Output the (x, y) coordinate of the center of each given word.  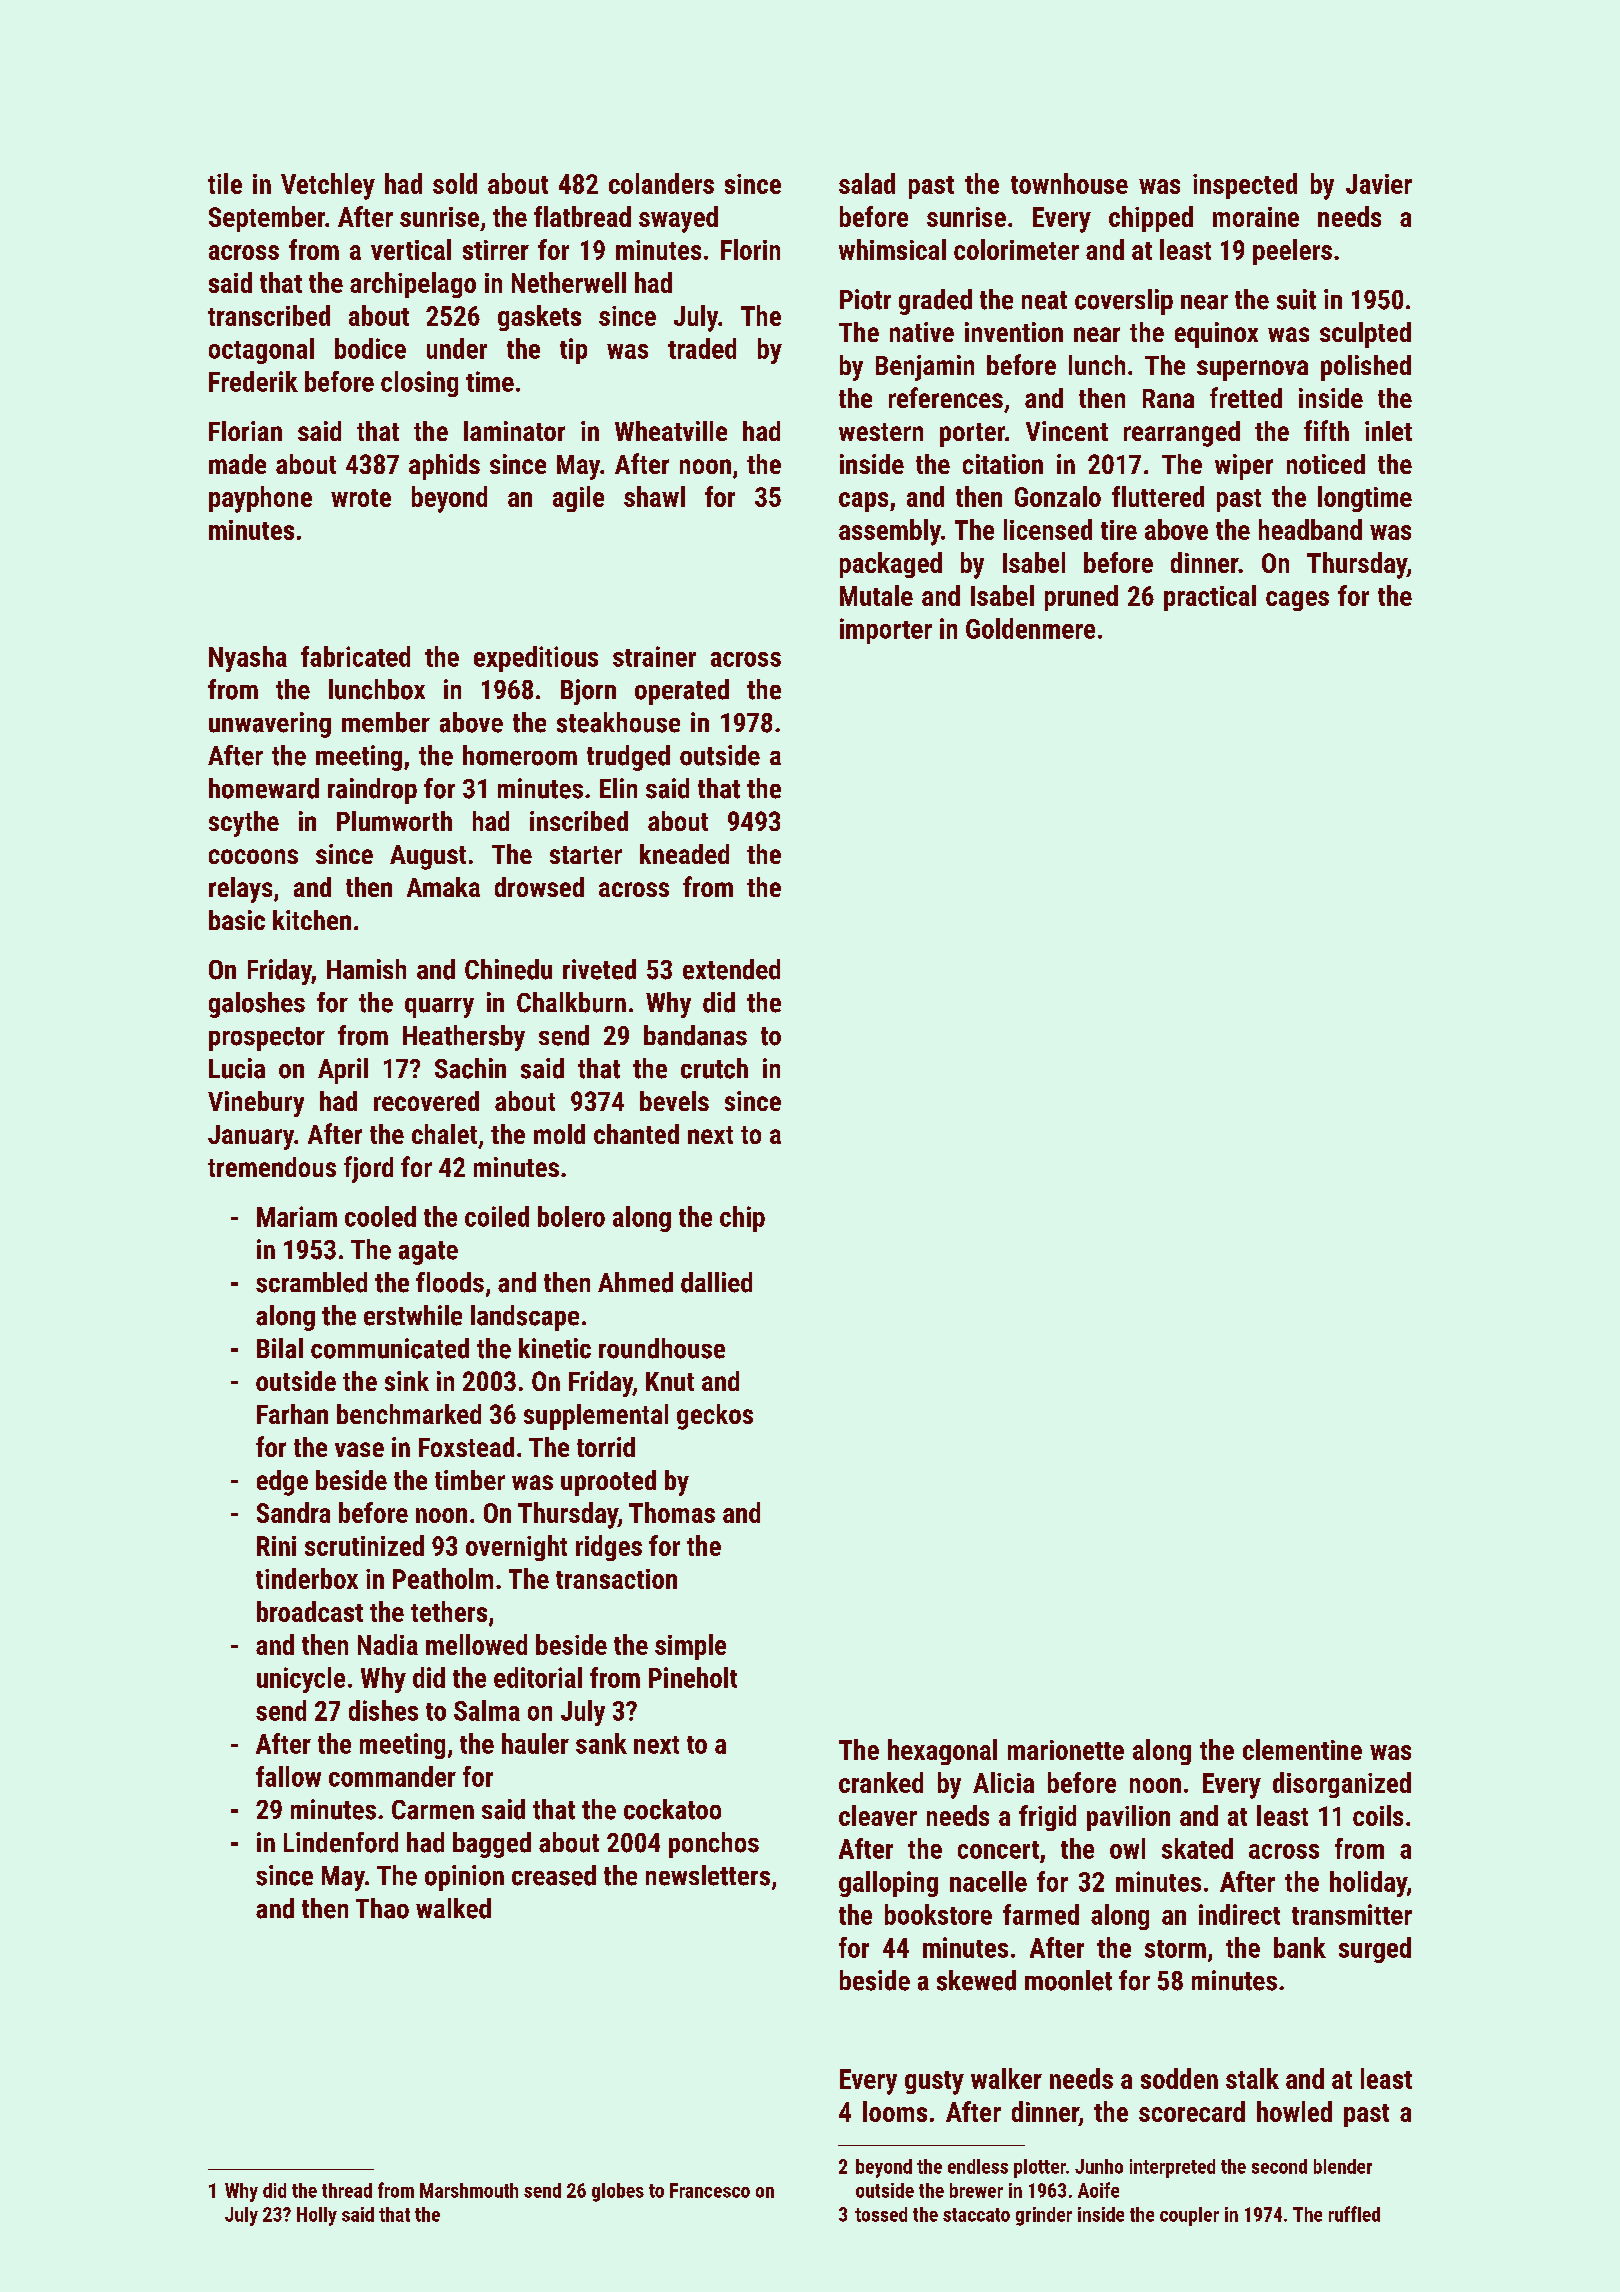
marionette (1066, 1750)
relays (240, 890)
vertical (411, 249)
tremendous (272, 1167)
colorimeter (1016, 249)
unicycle (301, 1680)
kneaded (684, 854)
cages (1297, 601)
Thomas (672, 1512)
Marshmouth (469, 2190)
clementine (1302, 1749)
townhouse (1069, 183)
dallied (716, 1282)
